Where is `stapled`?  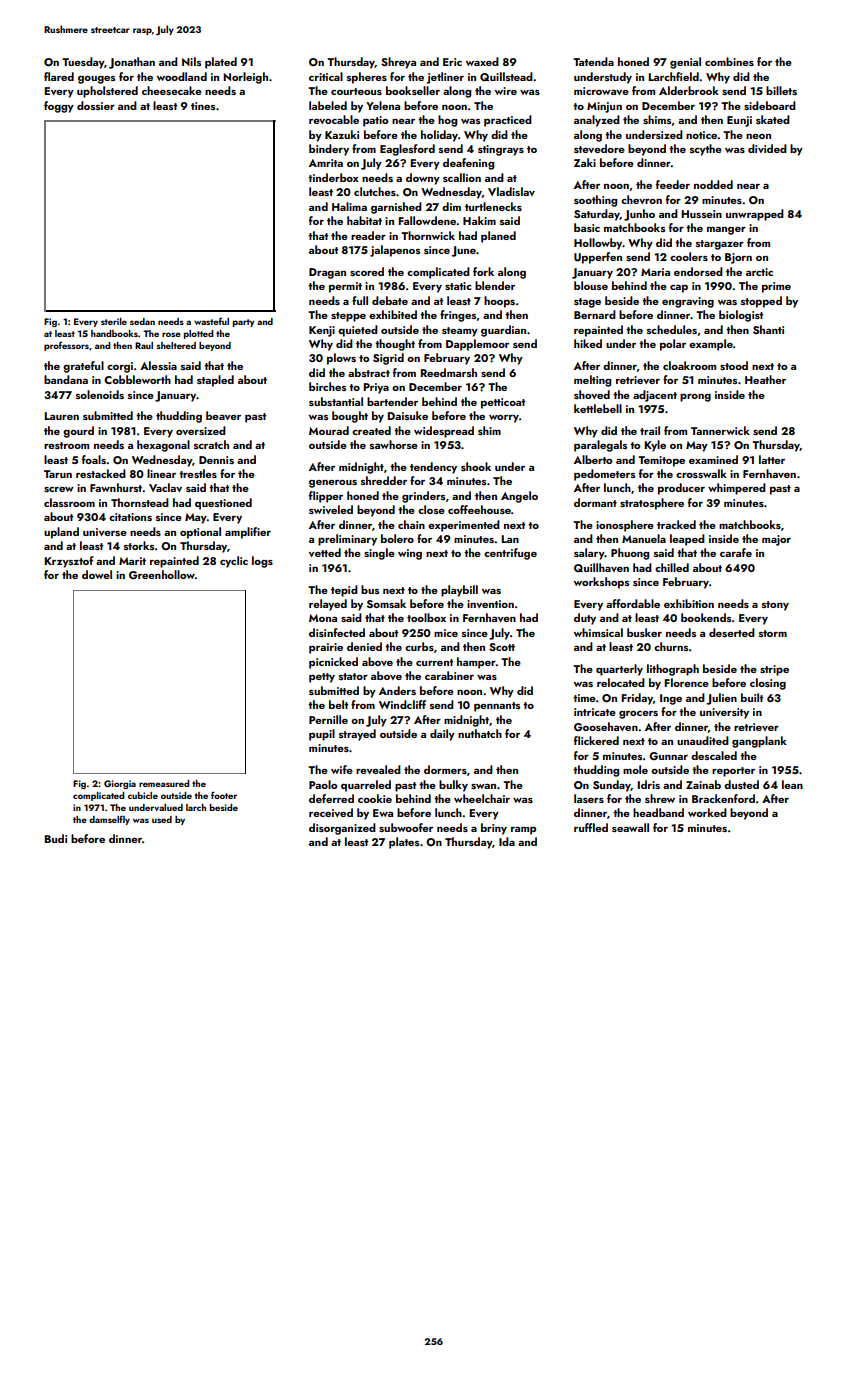 stapled is located at coordinates (215, 381).
